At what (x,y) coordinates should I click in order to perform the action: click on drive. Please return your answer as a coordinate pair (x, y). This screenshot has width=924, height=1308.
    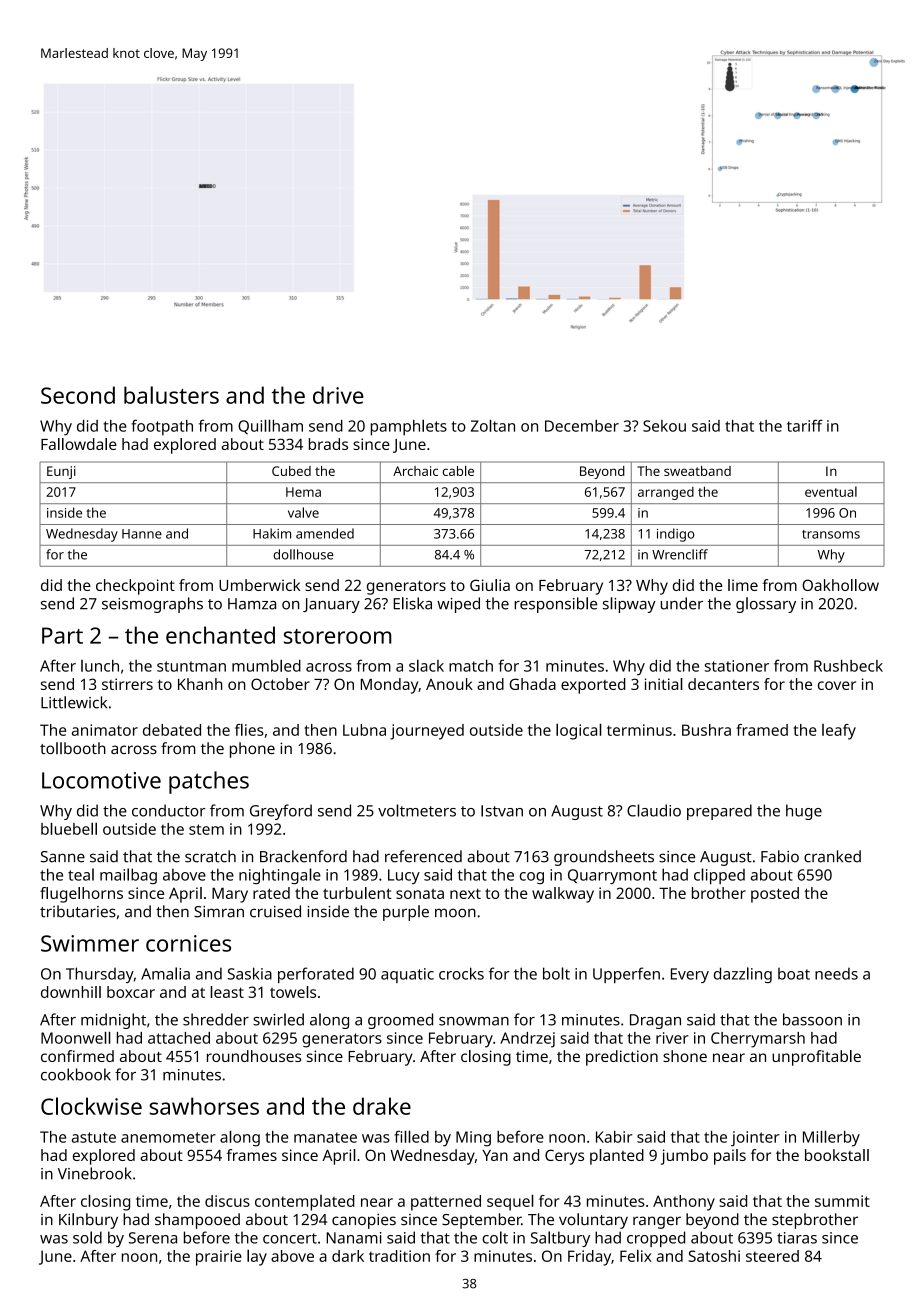
    Looking at the image, I should click on (338, 395).
